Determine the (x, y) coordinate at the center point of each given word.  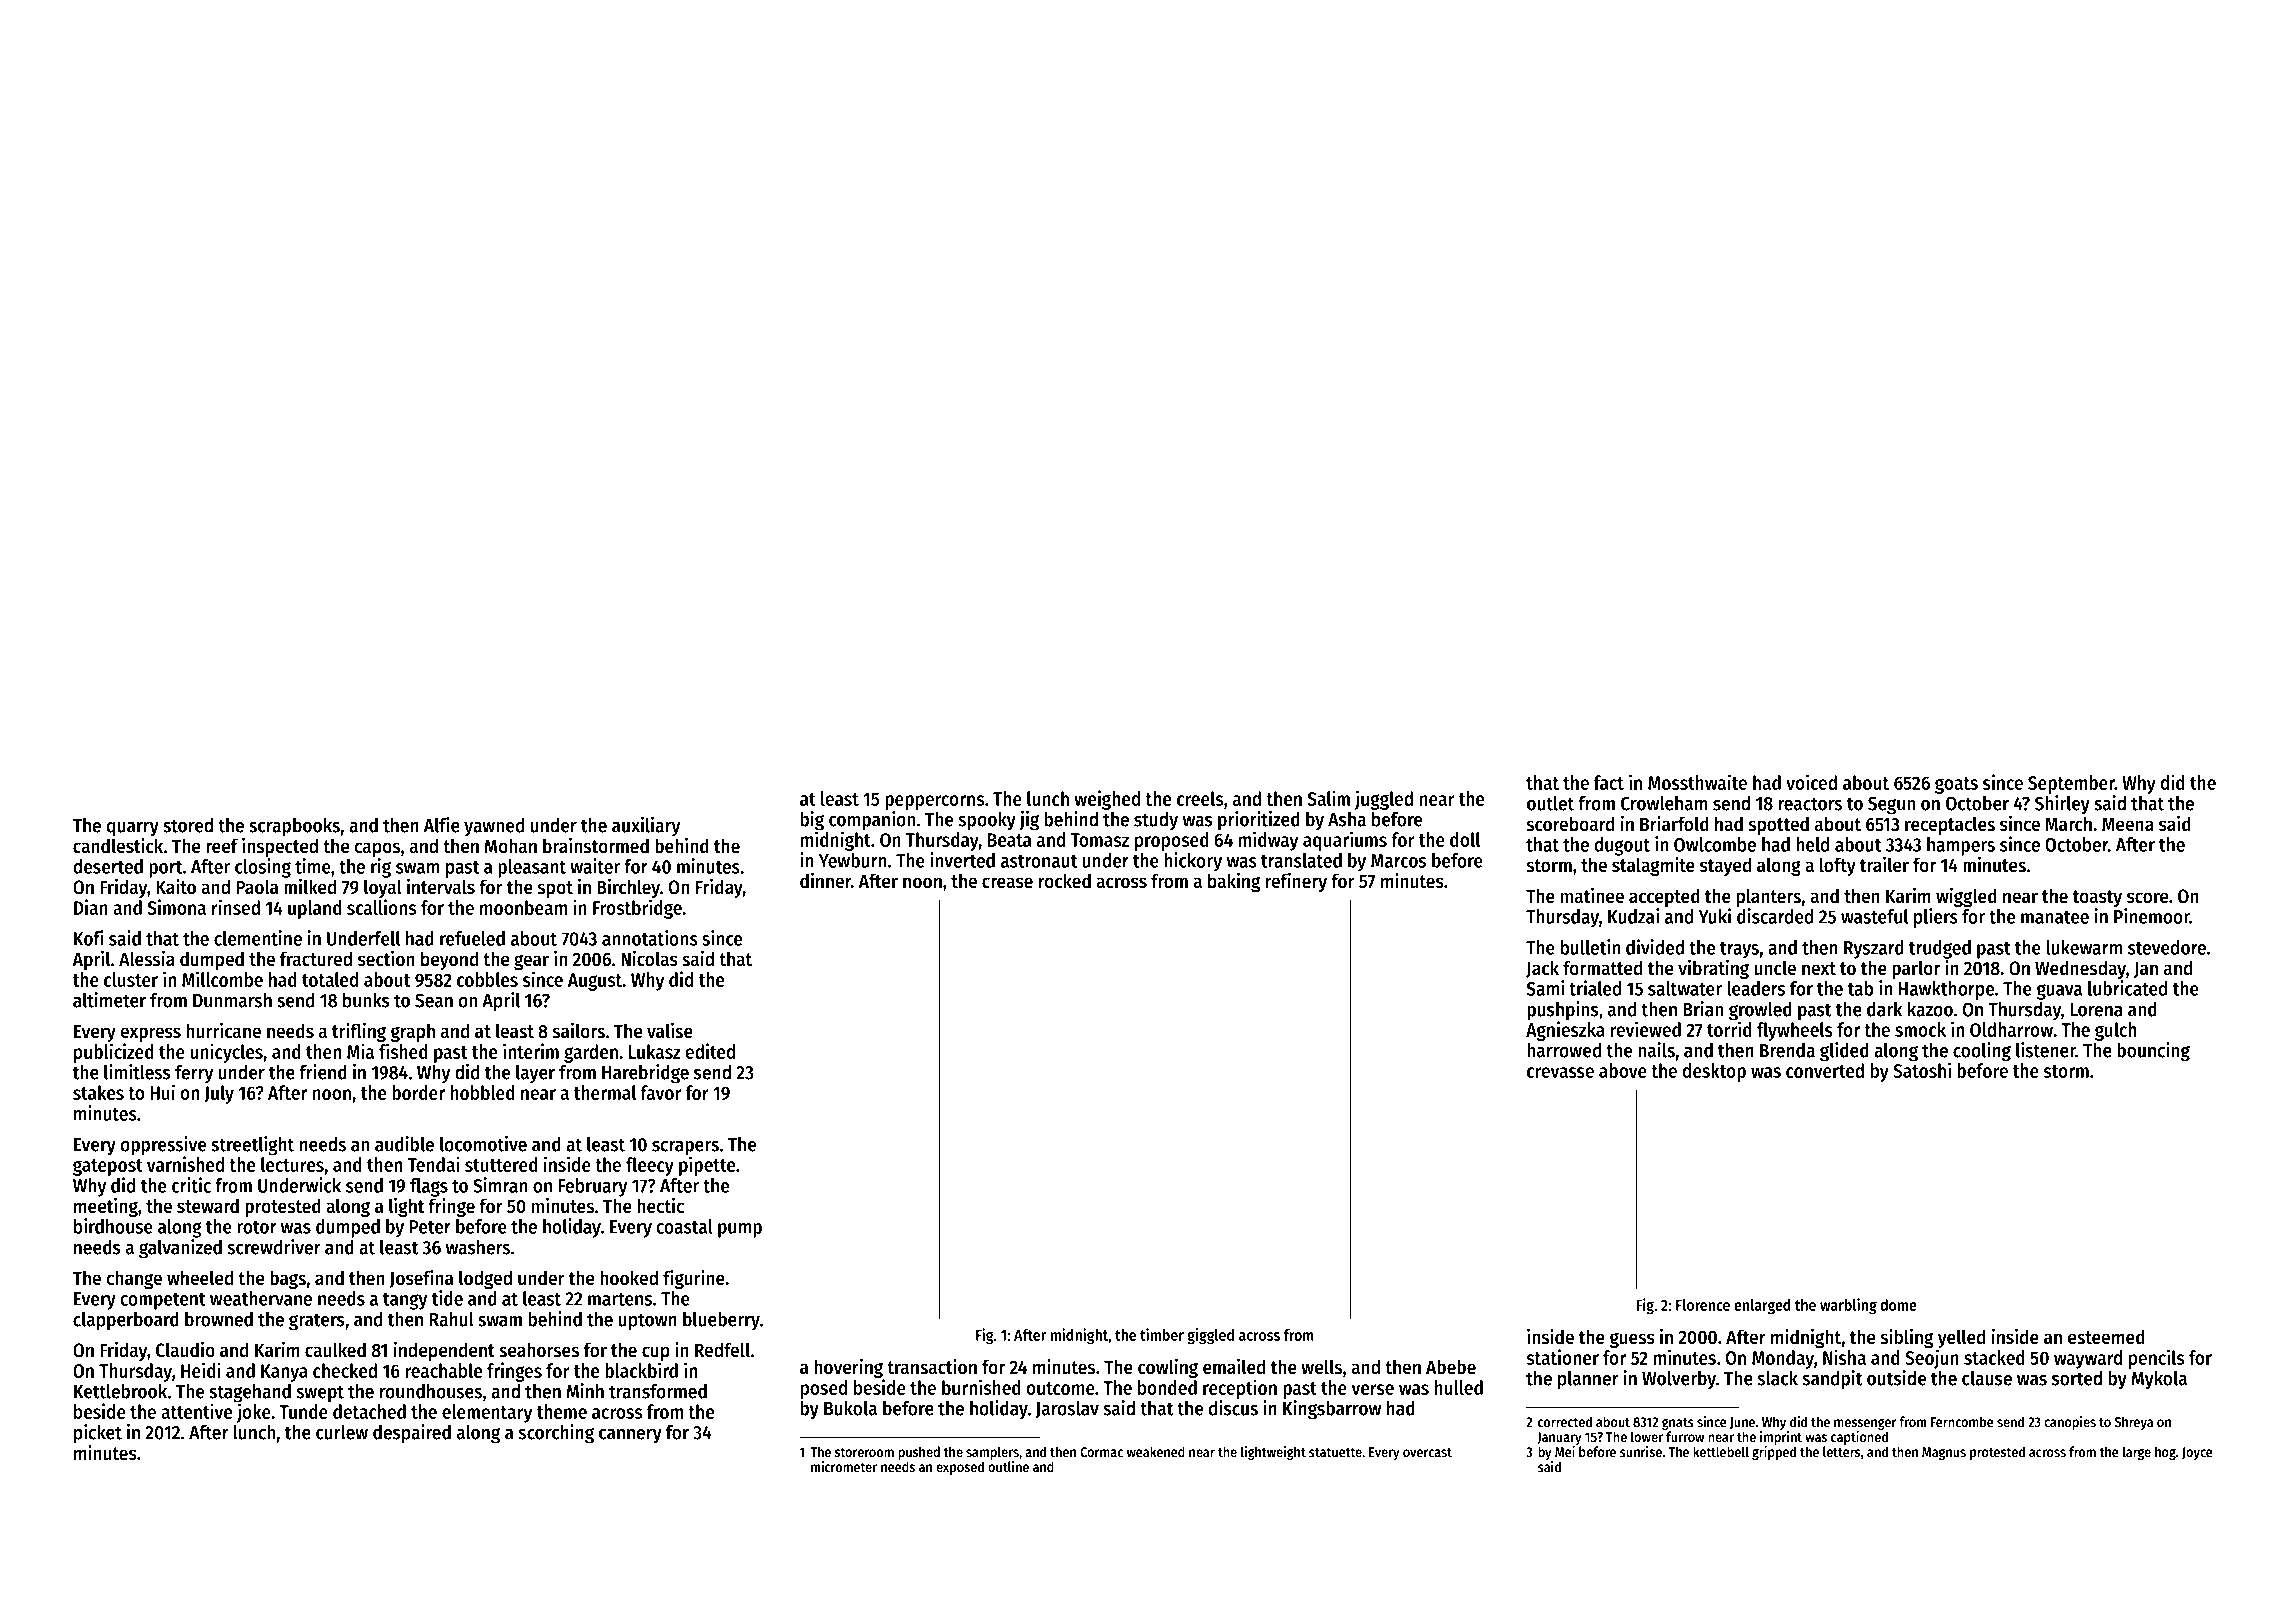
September (2071, 784)
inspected (280, 847)
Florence (1703, 1305)
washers (478, 1247)
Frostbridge (637, 909)
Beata (1009, 840)
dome (1898, 1305)
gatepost (108, 1167)
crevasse (1560, 1072)
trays (1739, 950)
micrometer (844, 1466)
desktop (1714, 1072)
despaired (412, 1434)
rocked (1065, 881)
